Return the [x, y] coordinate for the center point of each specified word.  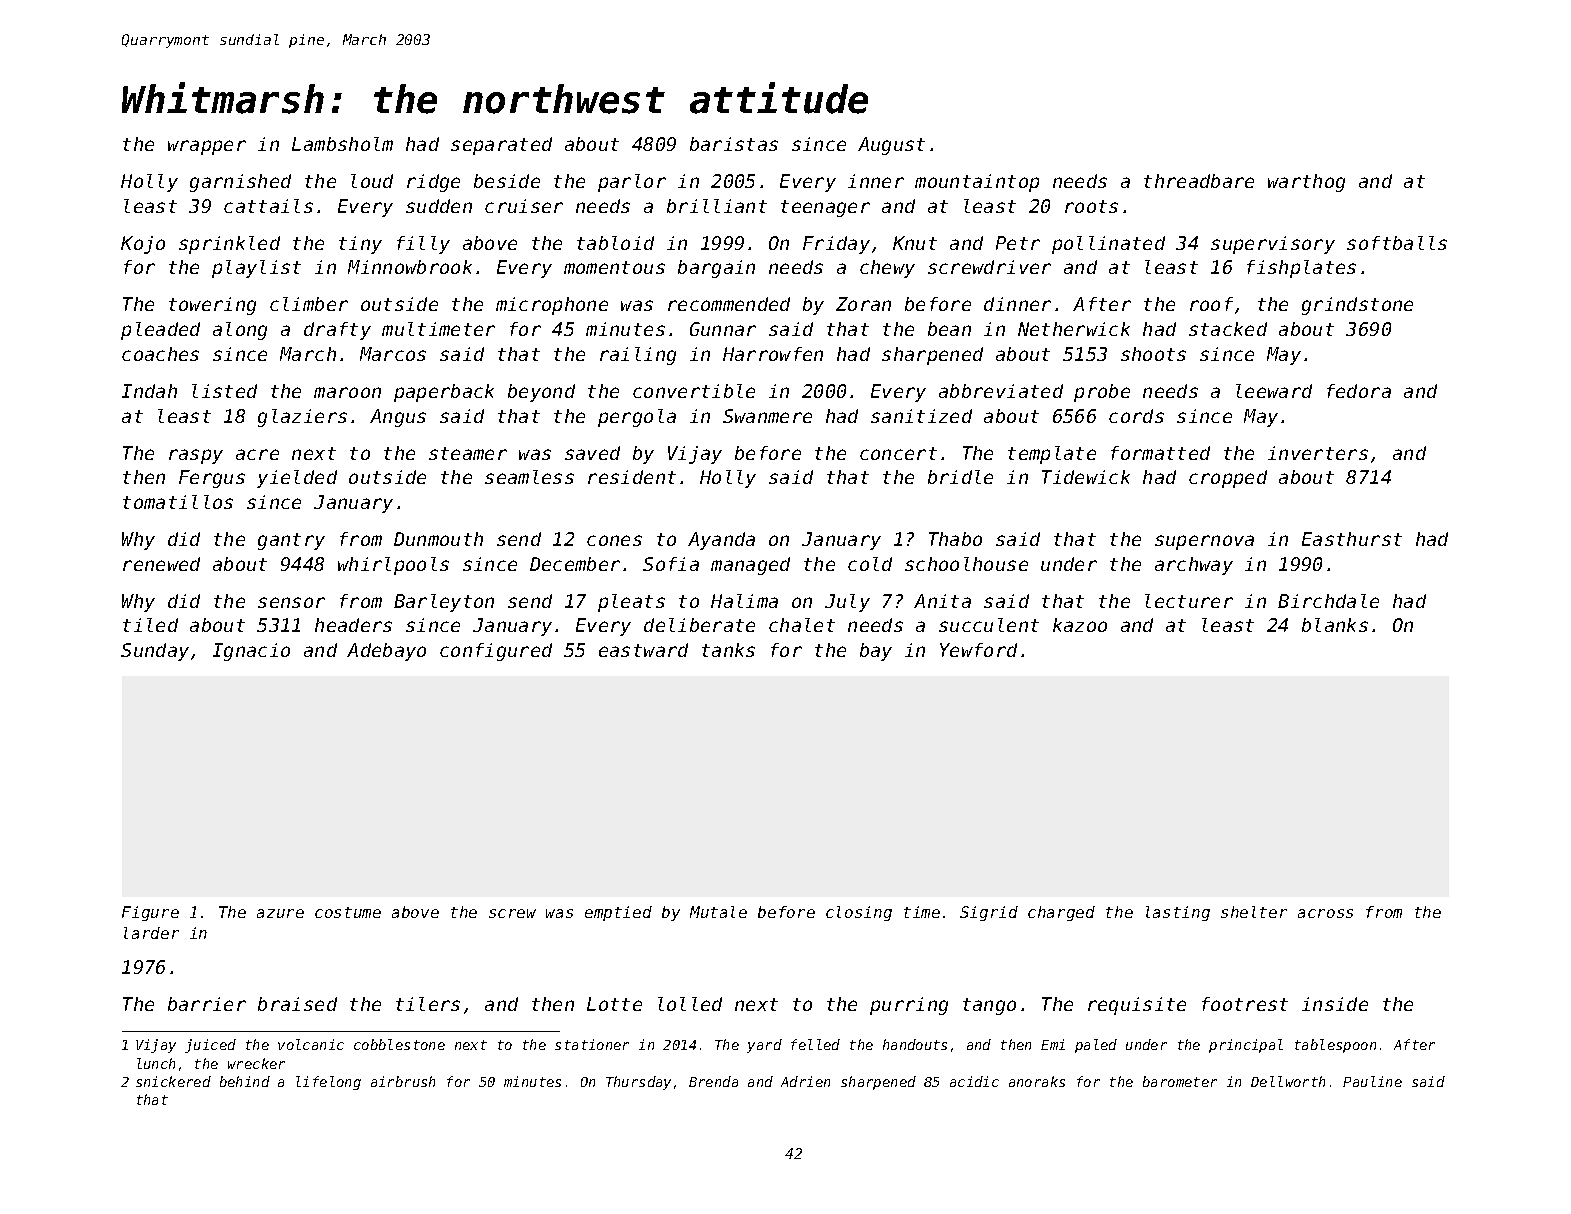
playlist [256, 269]
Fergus [212, 479]
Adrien [805, 1081]
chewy [887, 269]
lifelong [328, 1083]
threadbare [1199, 181]
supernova [1204, 542]
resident [632, 477]
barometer [1180, 1081]
